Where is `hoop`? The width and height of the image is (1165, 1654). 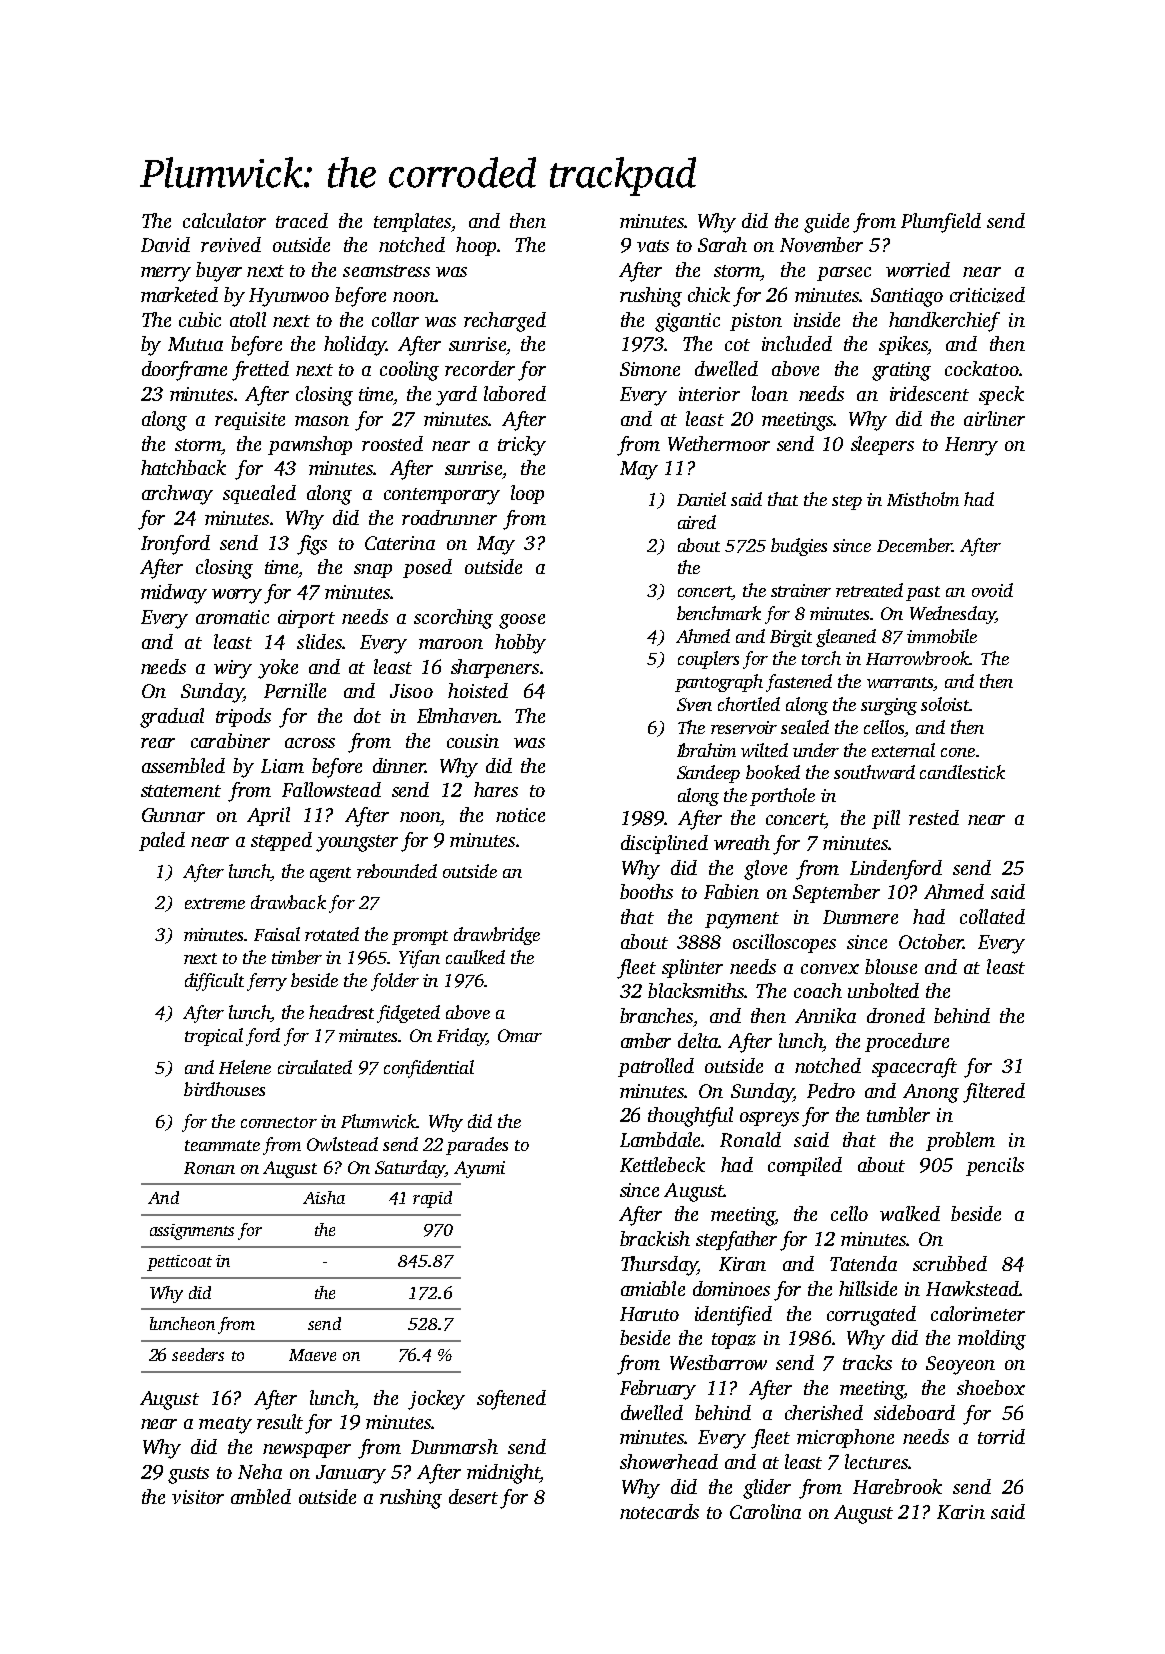
hoop is located at coordinates (476, 246).
